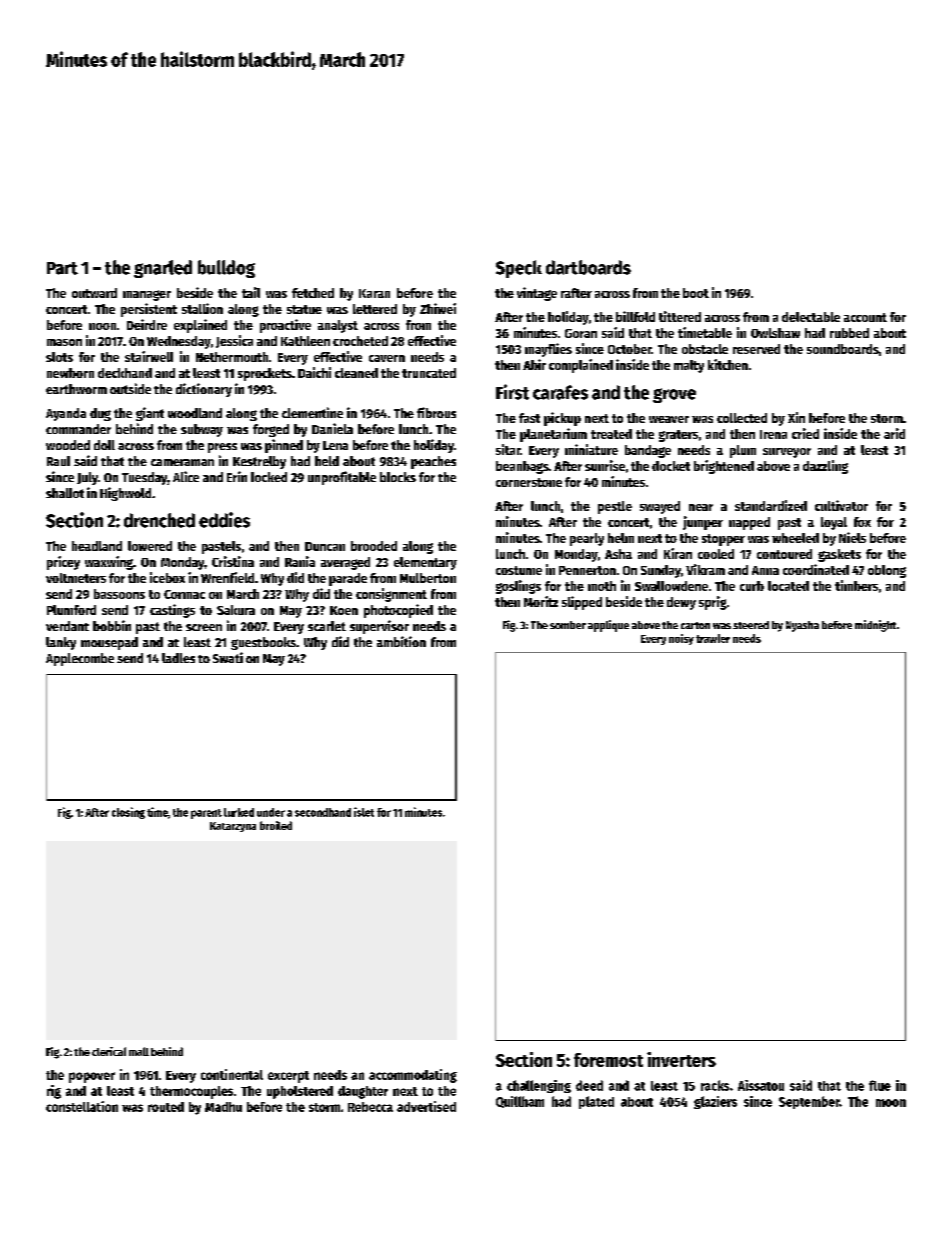 The height and width of the screenshot is (1233, 952). Describe the element at coordinates (163, 269) in the screenshot. I see `gnarled` at that location.
